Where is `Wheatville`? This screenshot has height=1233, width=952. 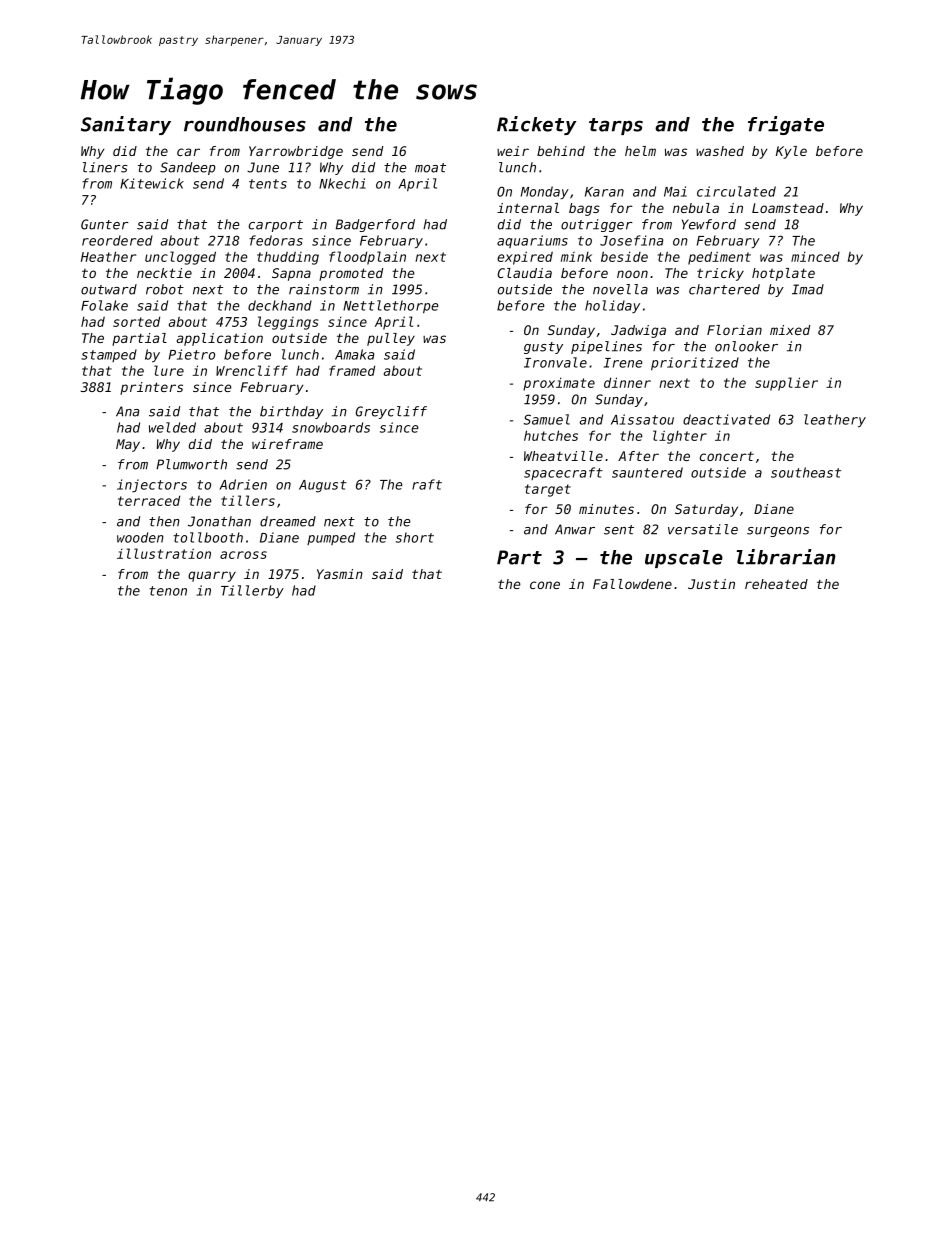 Wheatville is located at coordinates (563, 456).
